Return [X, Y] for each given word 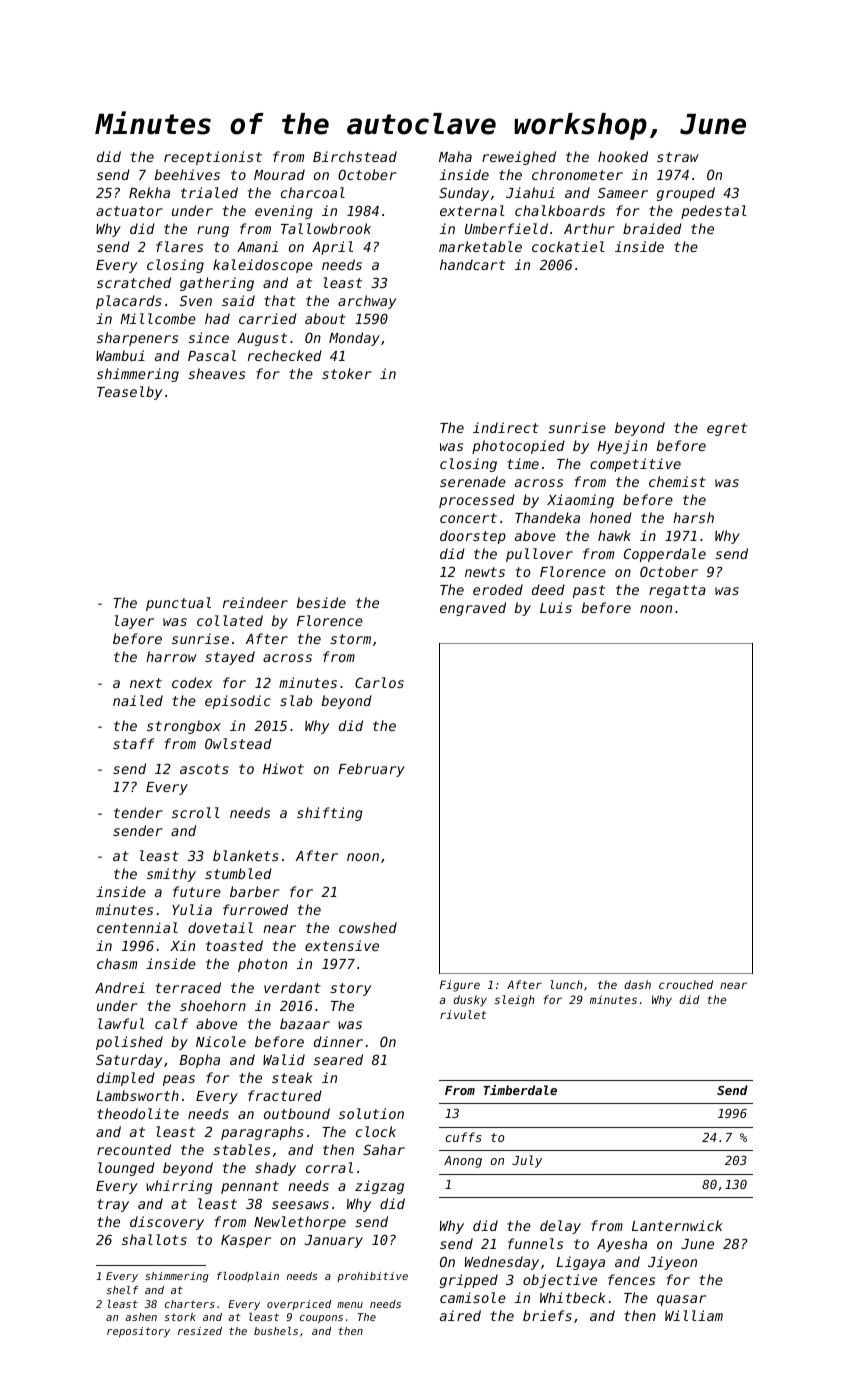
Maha [455, 156]
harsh [693, 517]
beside [321, 602]
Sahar [384, 1149]
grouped [686, 194]
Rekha [149, 192]
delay [560, 1227]
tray [113, 1205]
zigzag [379, 1187]
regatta [677, 591]
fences [631, 1279]
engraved [473, 609]
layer [134, 622]
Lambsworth [137, 1095]
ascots [204, 769]
